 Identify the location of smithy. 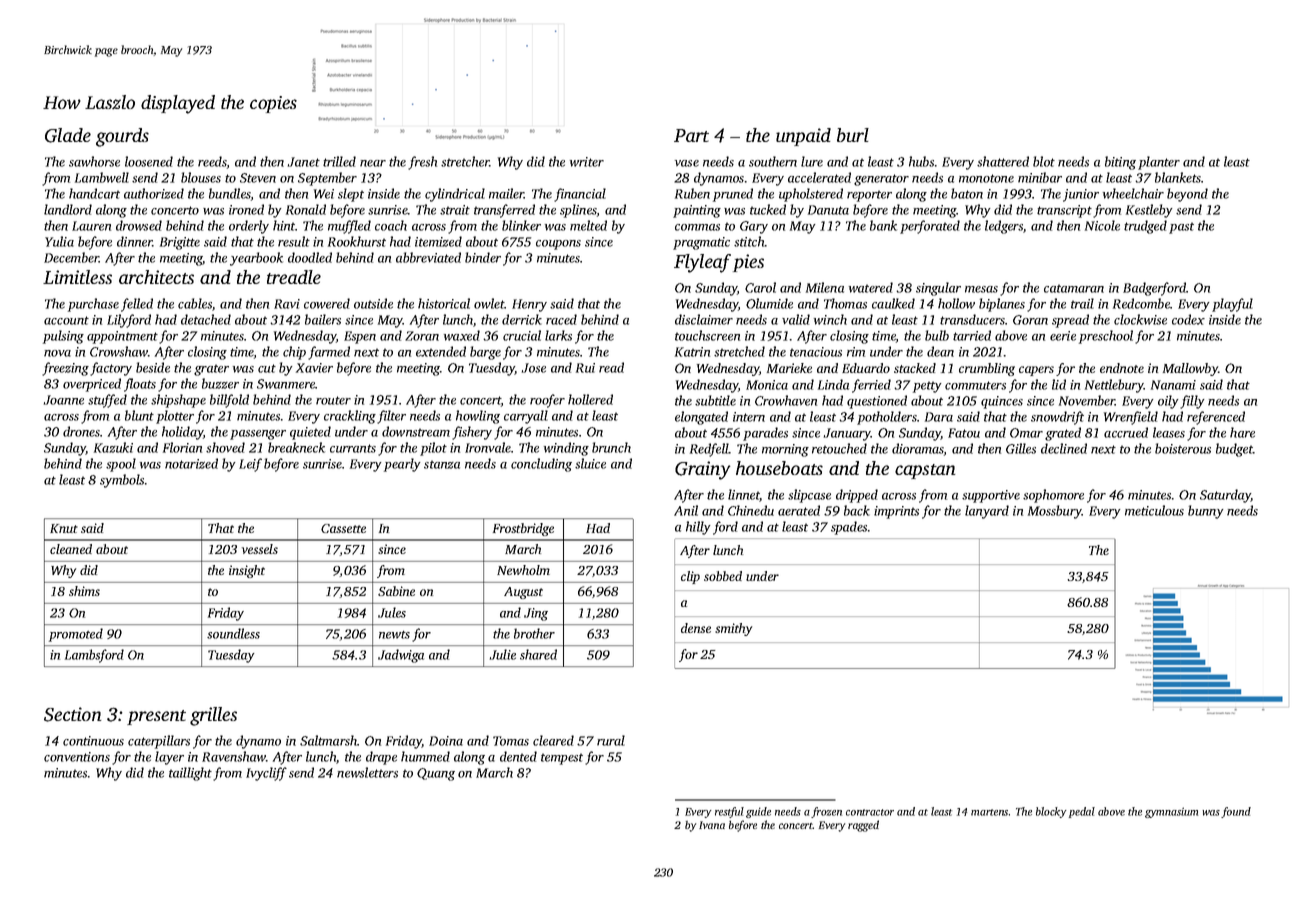
(733, 629).
